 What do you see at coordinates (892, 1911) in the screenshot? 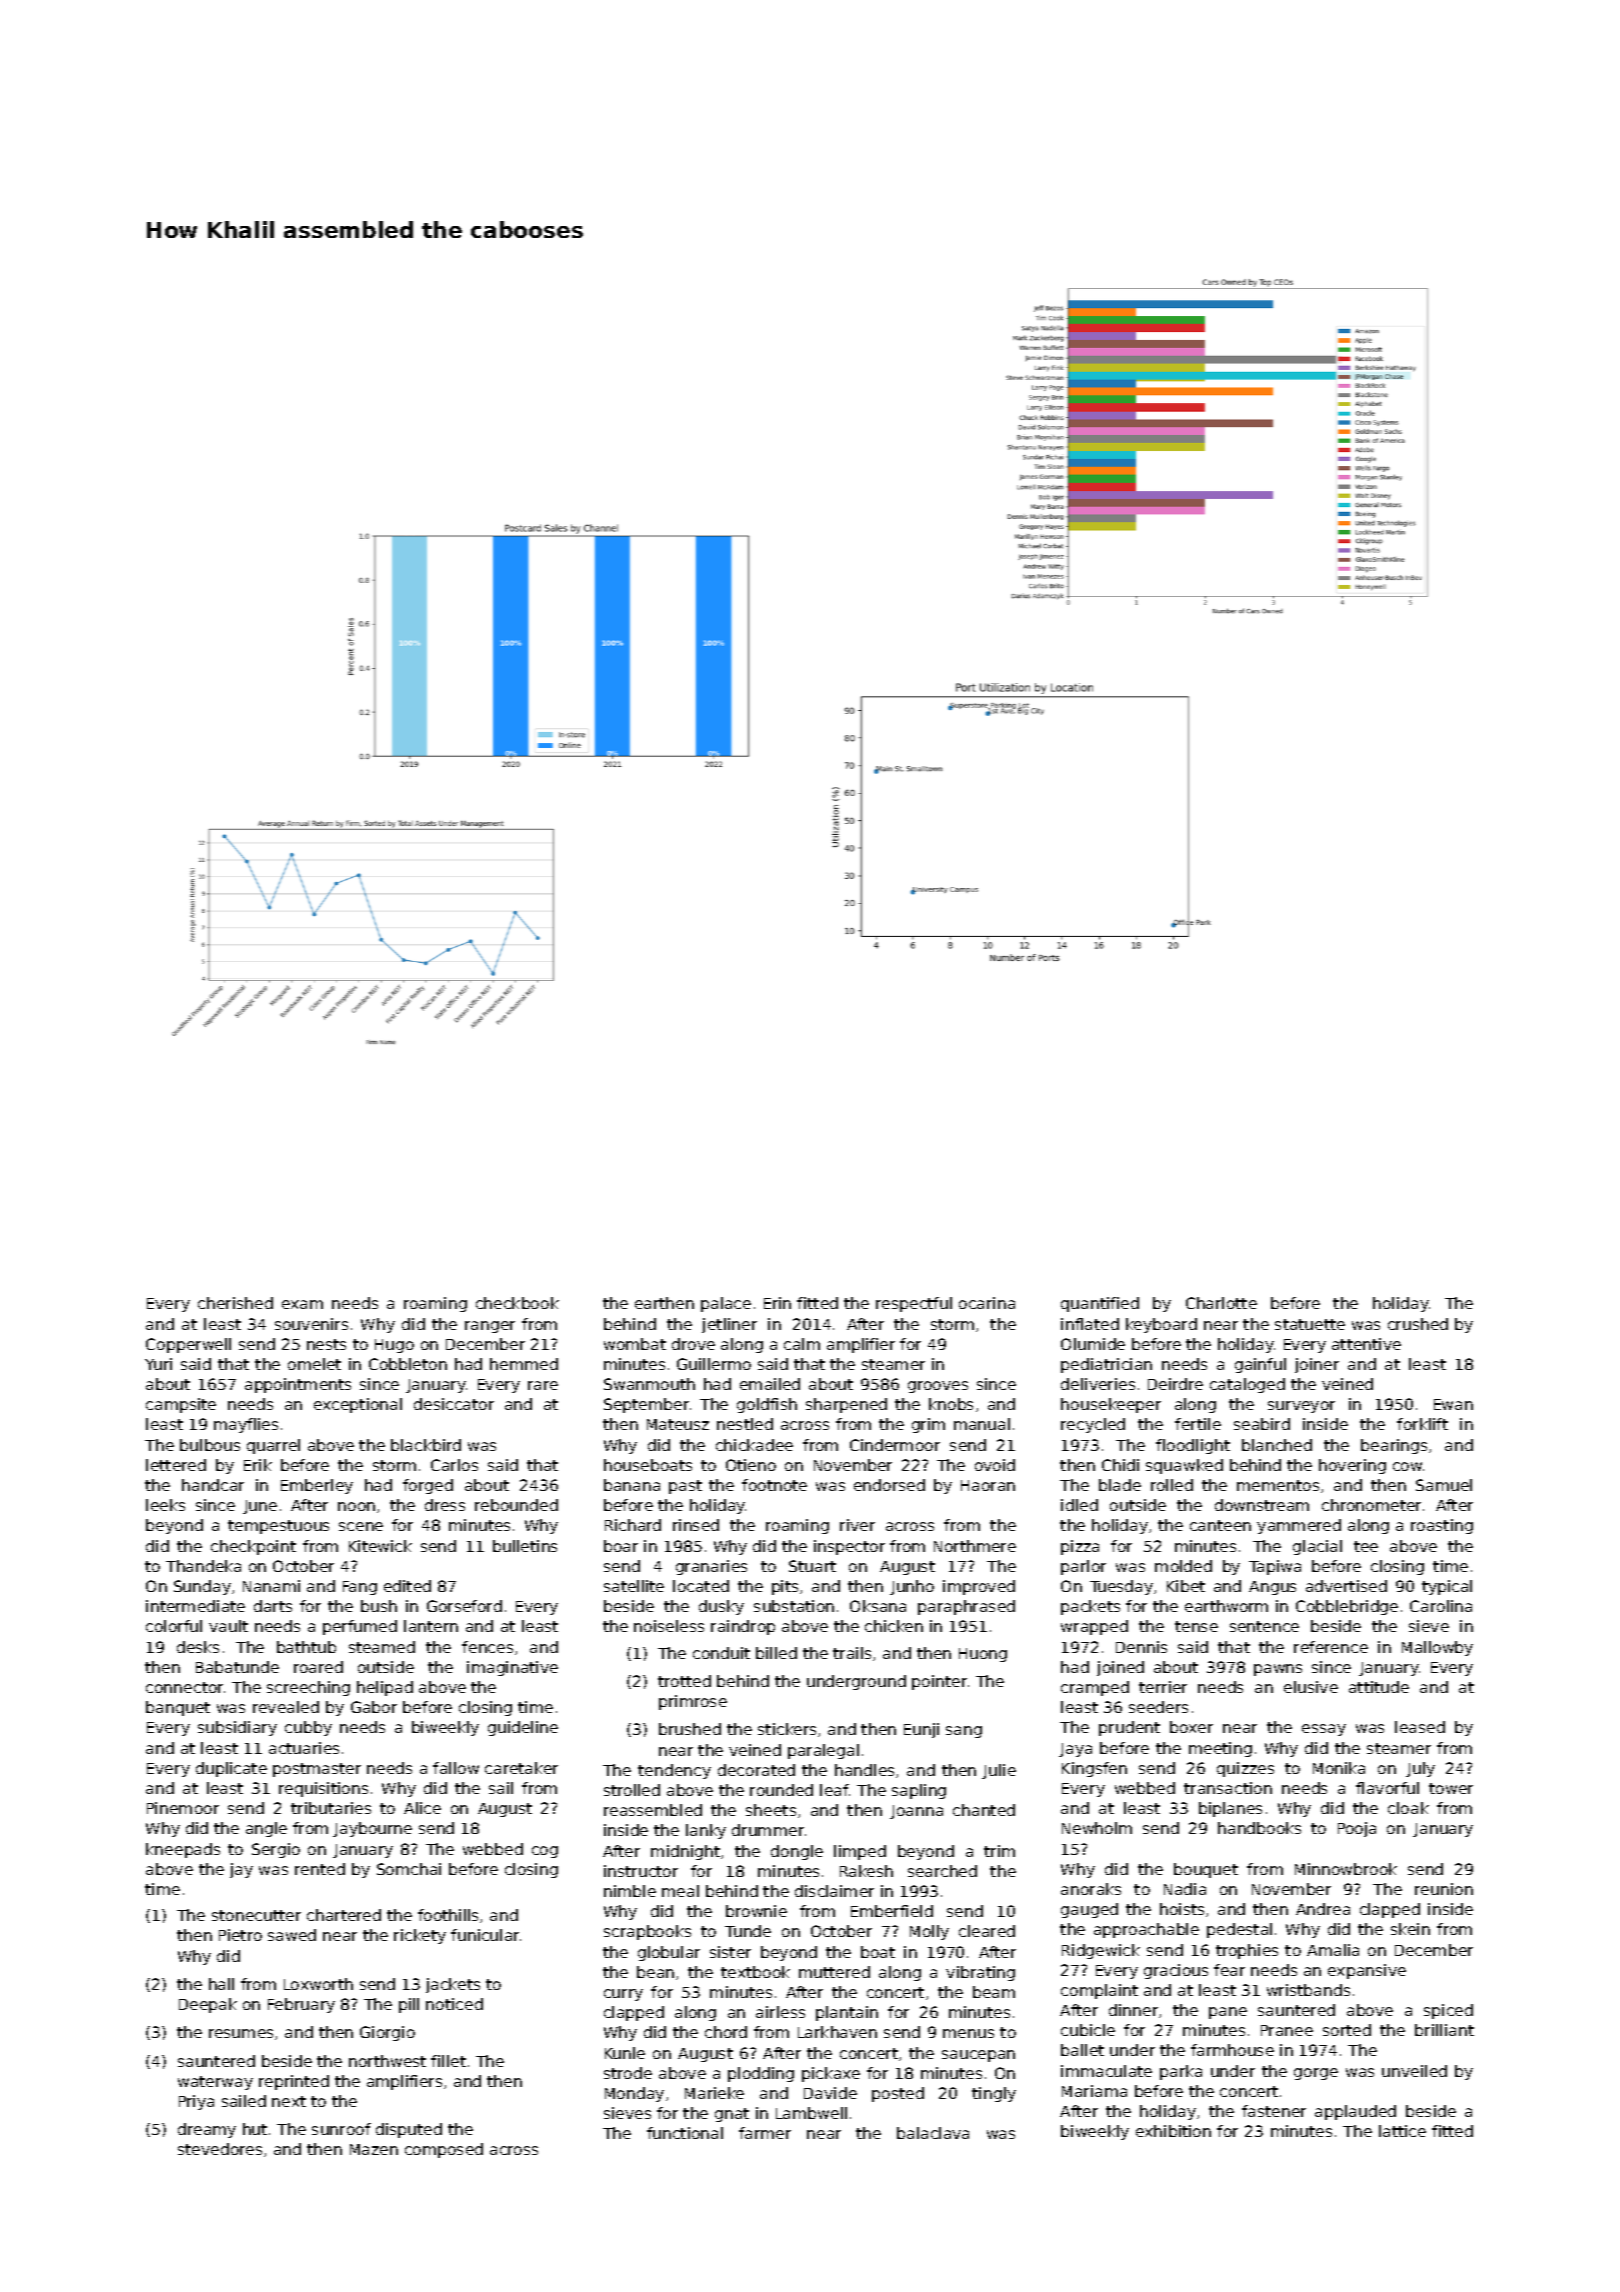
I see `Emberfield` at bounding box center [892, 1911].
